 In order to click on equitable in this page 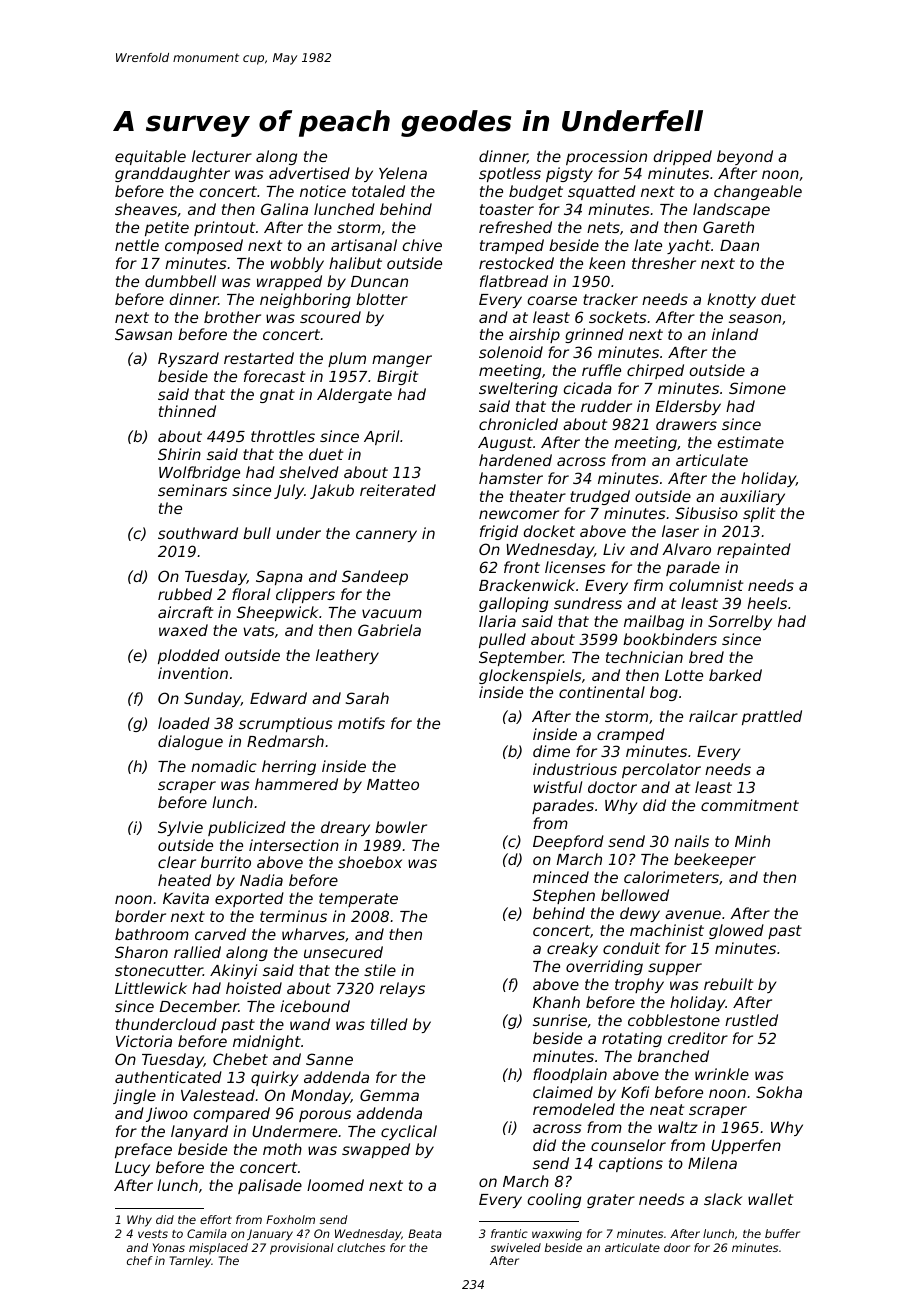, I will do `click(150, 157)`.
